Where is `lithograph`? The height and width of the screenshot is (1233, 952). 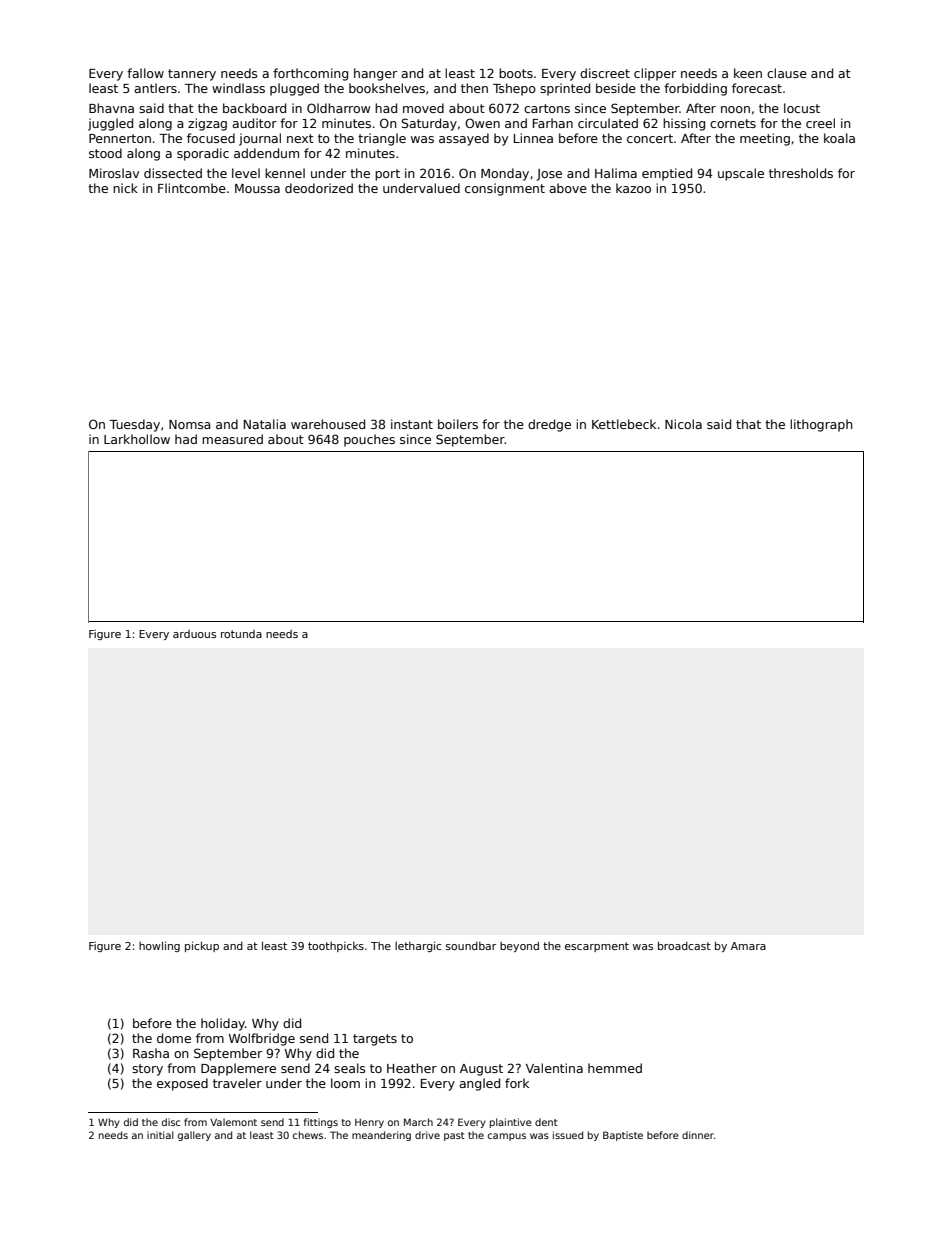
lithograph is located at coordinates (821, 425).
